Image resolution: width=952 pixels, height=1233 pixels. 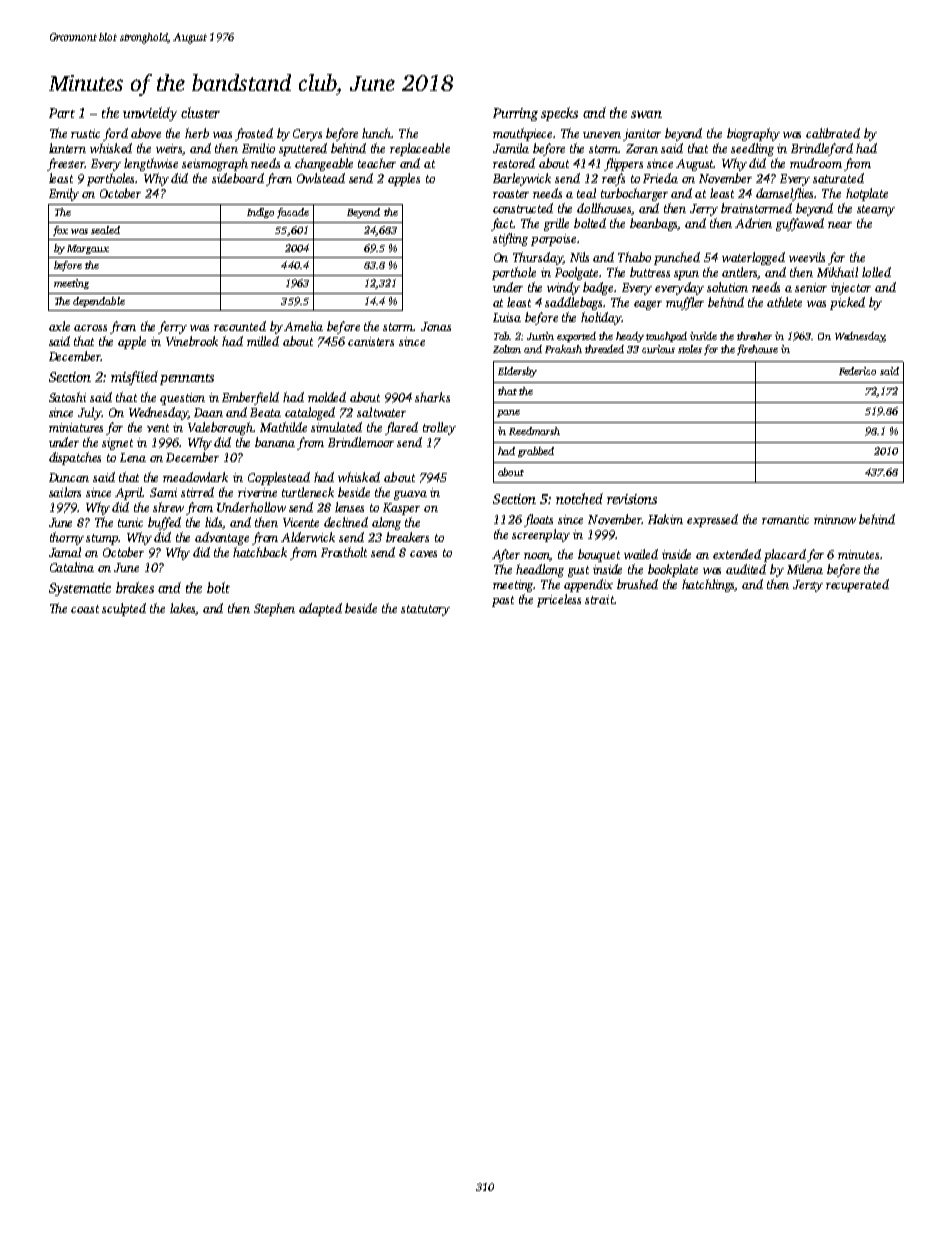 I want to click on coast, so click(x=85, y=609).
